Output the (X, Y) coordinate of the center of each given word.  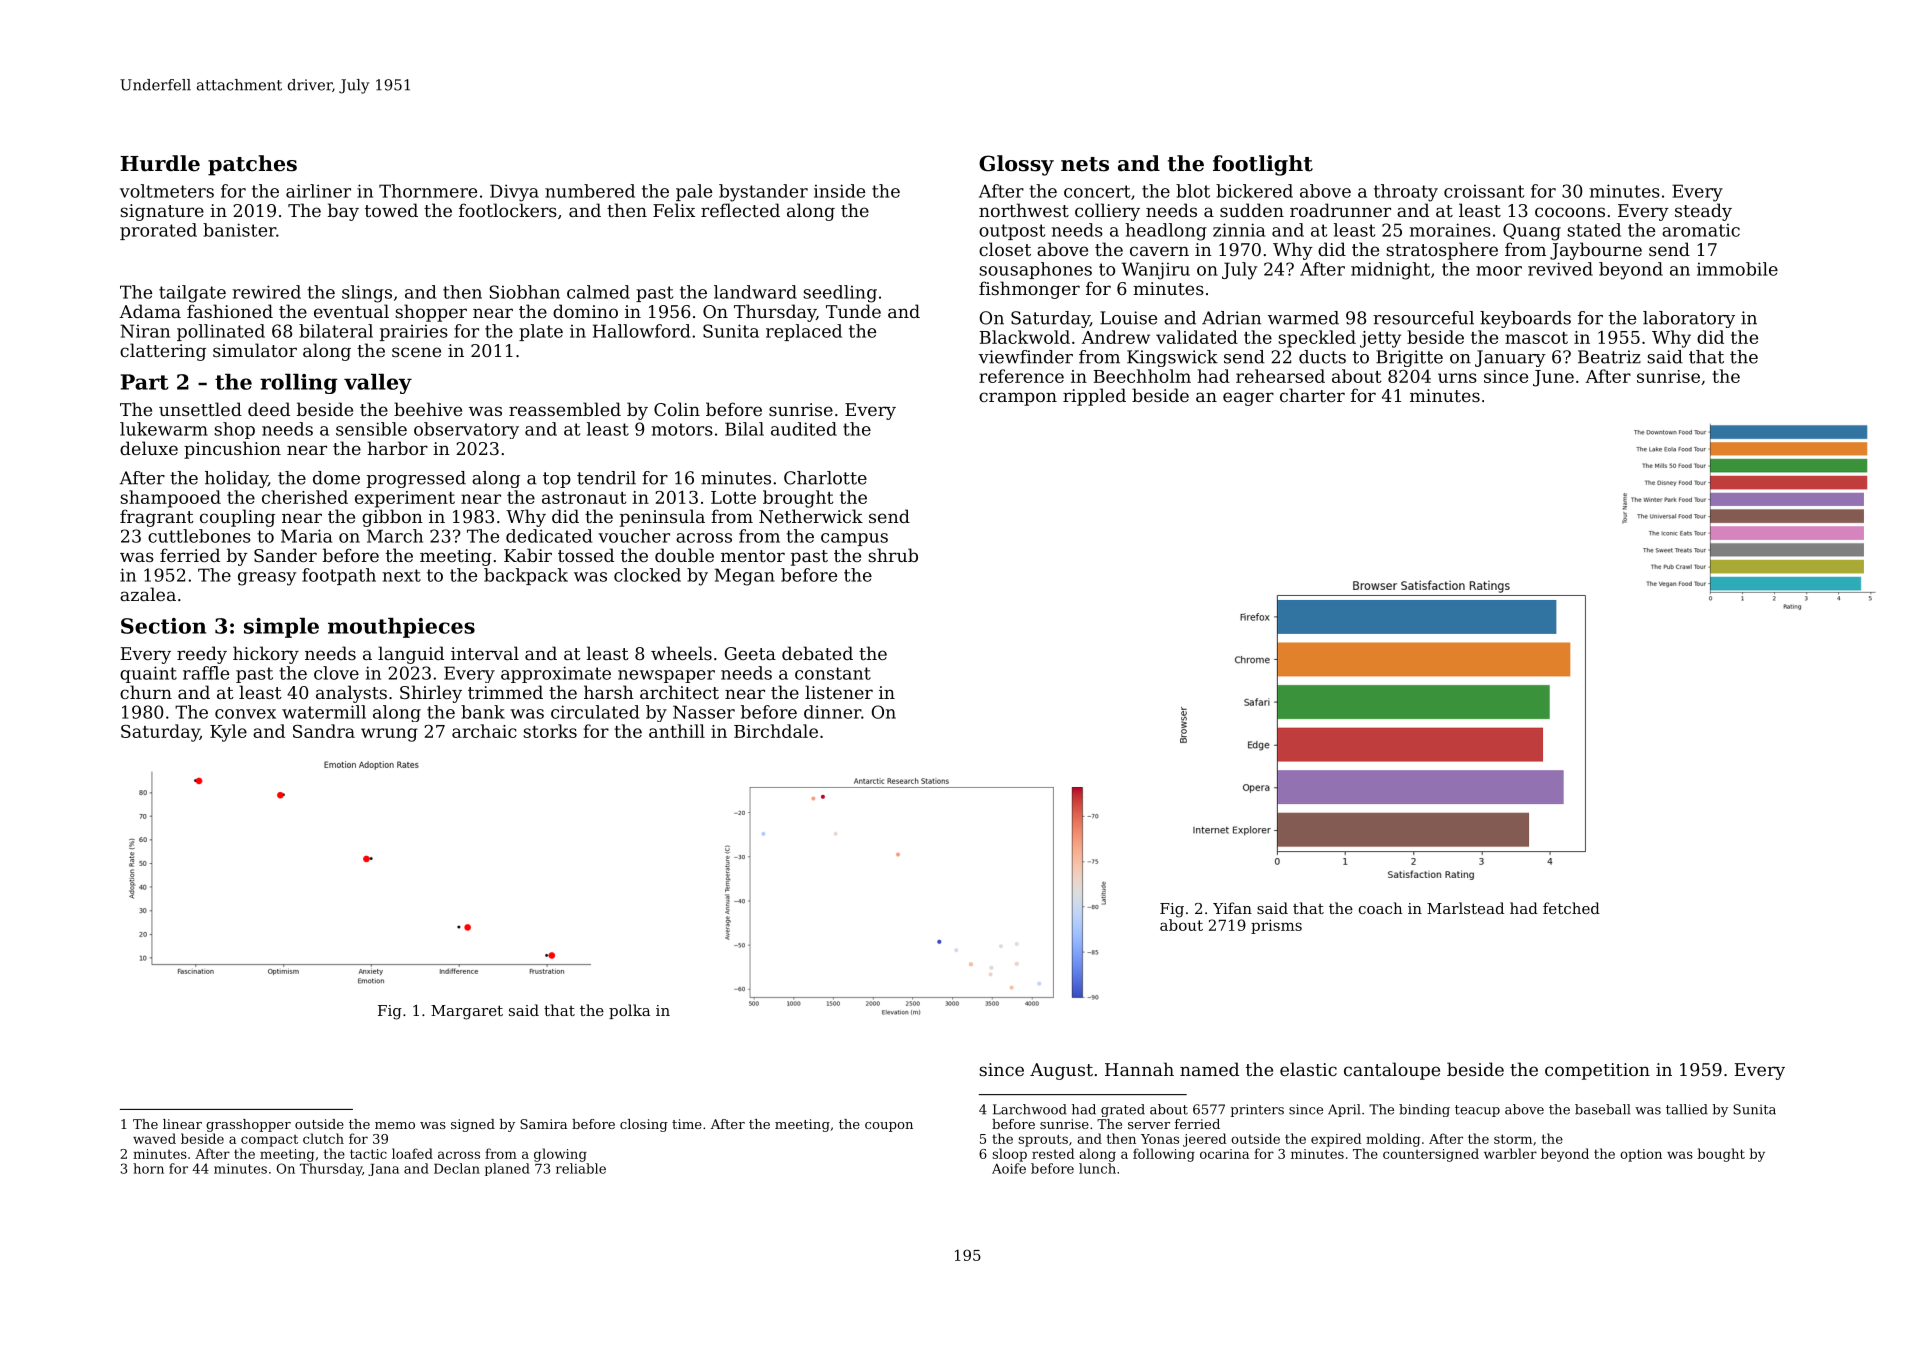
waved (154, 1138)
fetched (1571, 908)
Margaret (467, 1012)
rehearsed (1280, 376)
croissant (1484, 191)
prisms (1276, 926)
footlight (1263, 165)
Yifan (1232, 908)
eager (1248, 399)
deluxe (149, 448)
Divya (514, 193)
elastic (1308, 1069)
